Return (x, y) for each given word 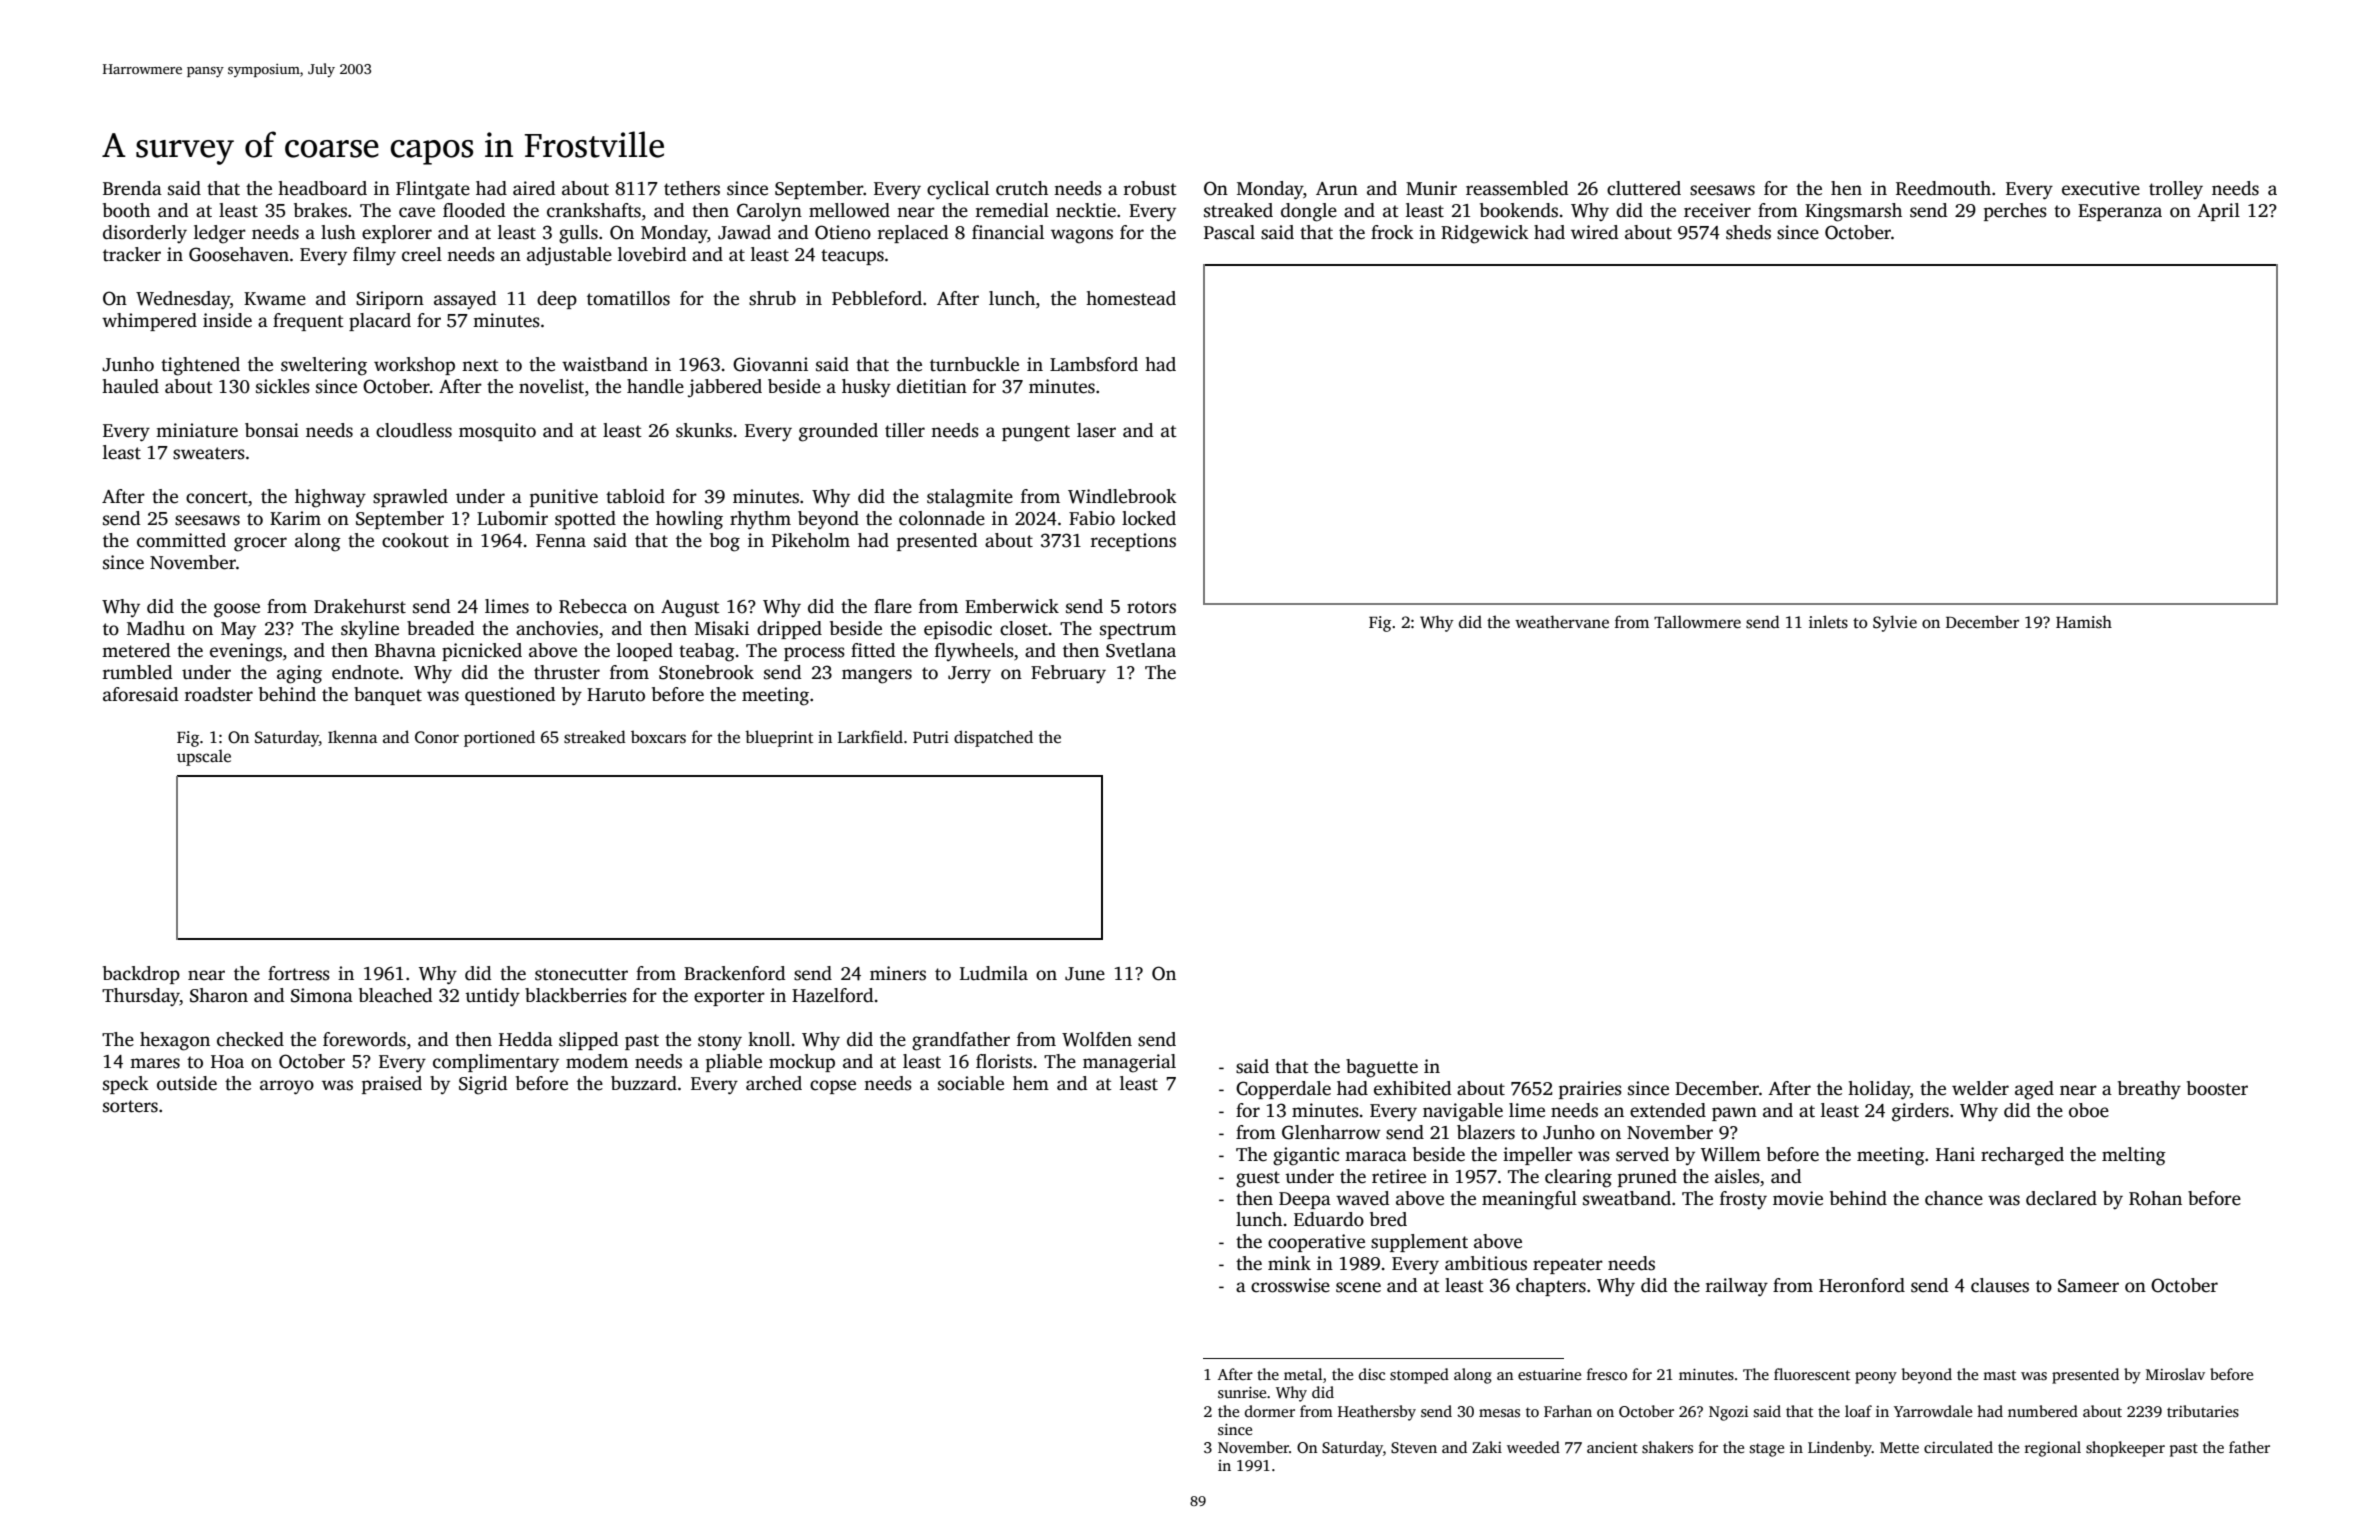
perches (2015, 212)
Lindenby (1840, 1449)
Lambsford (1094, 364)
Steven (1414, 1448)
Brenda (132, 188)
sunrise (1242, 1393)
